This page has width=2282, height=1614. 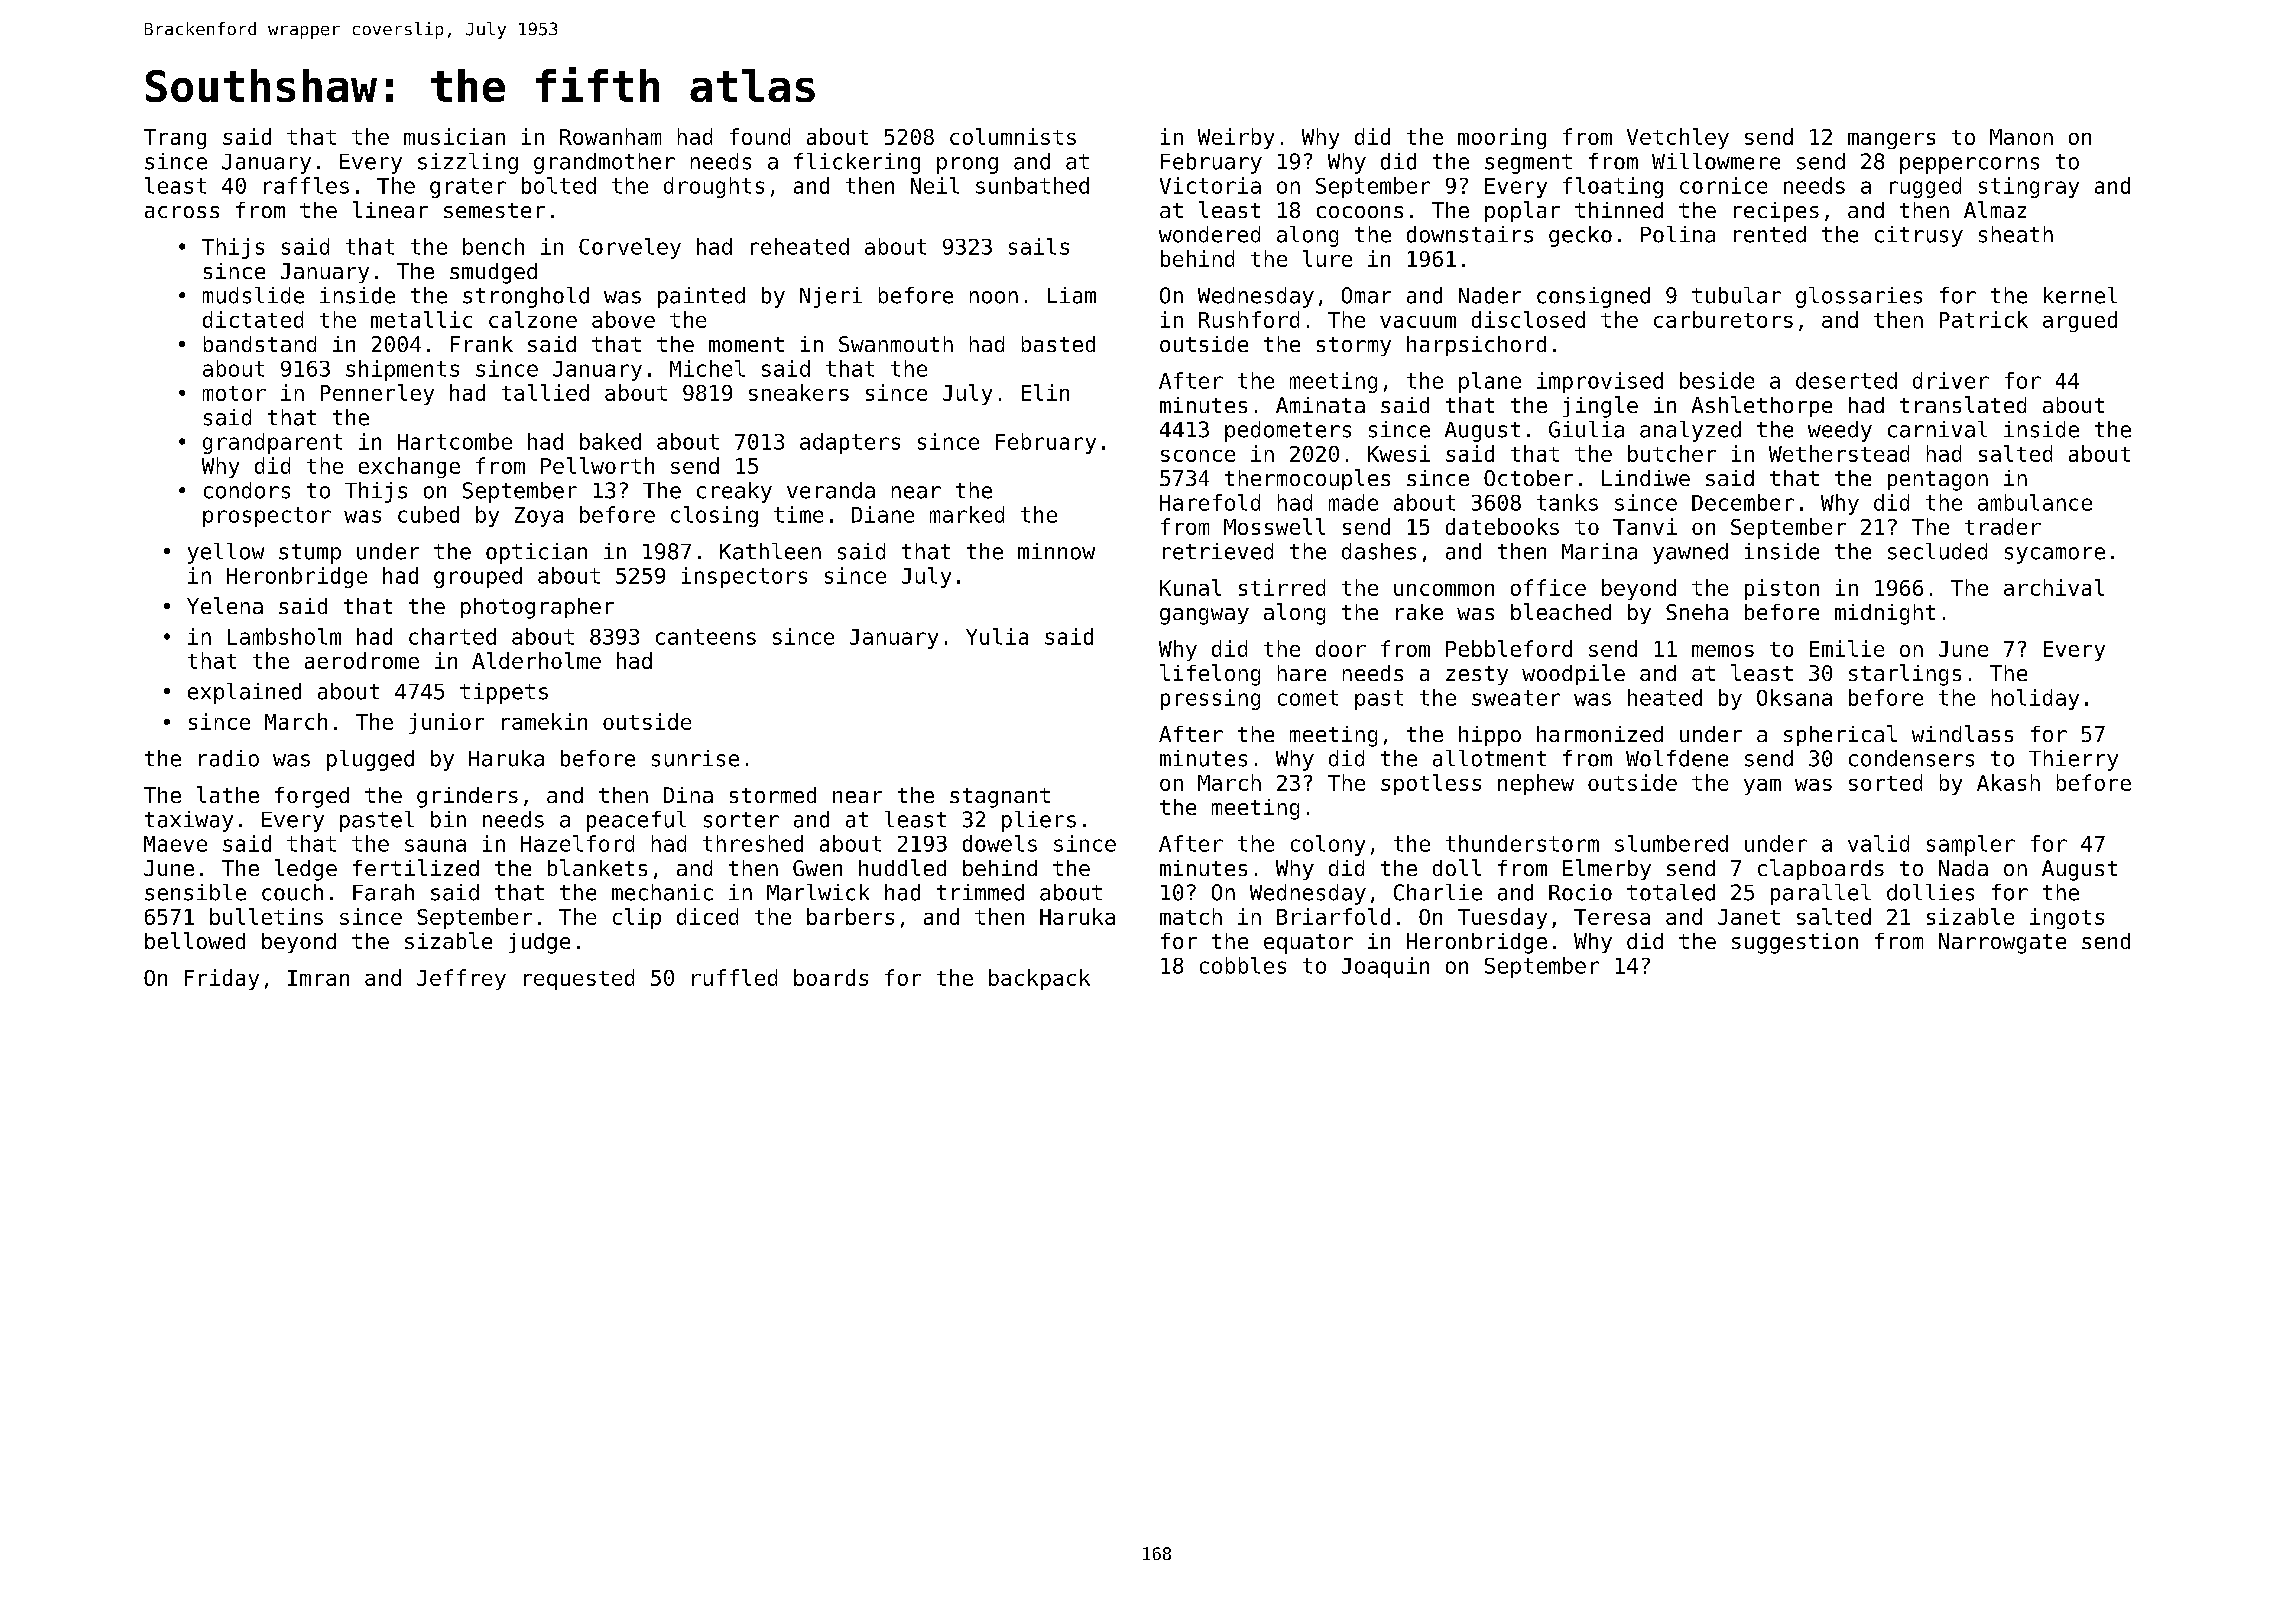 I want to click on Friday, so click(x=222, y=979).
